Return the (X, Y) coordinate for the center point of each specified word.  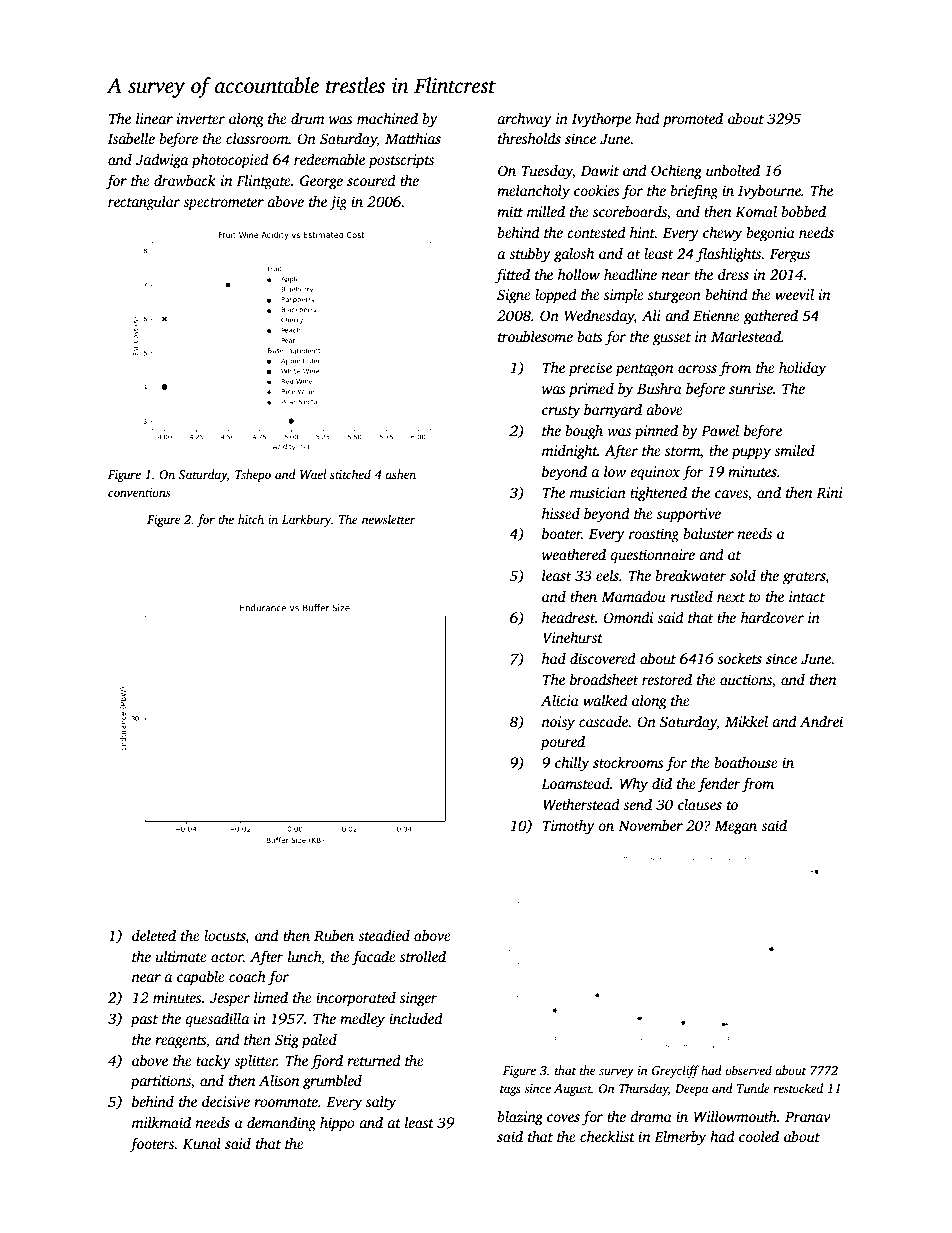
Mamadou (633, 596)
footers (151, 1145)
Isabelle (131, 138)
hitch (251, 519)
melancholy (533, 192)
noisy (558, 723)
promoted (693, 120)
